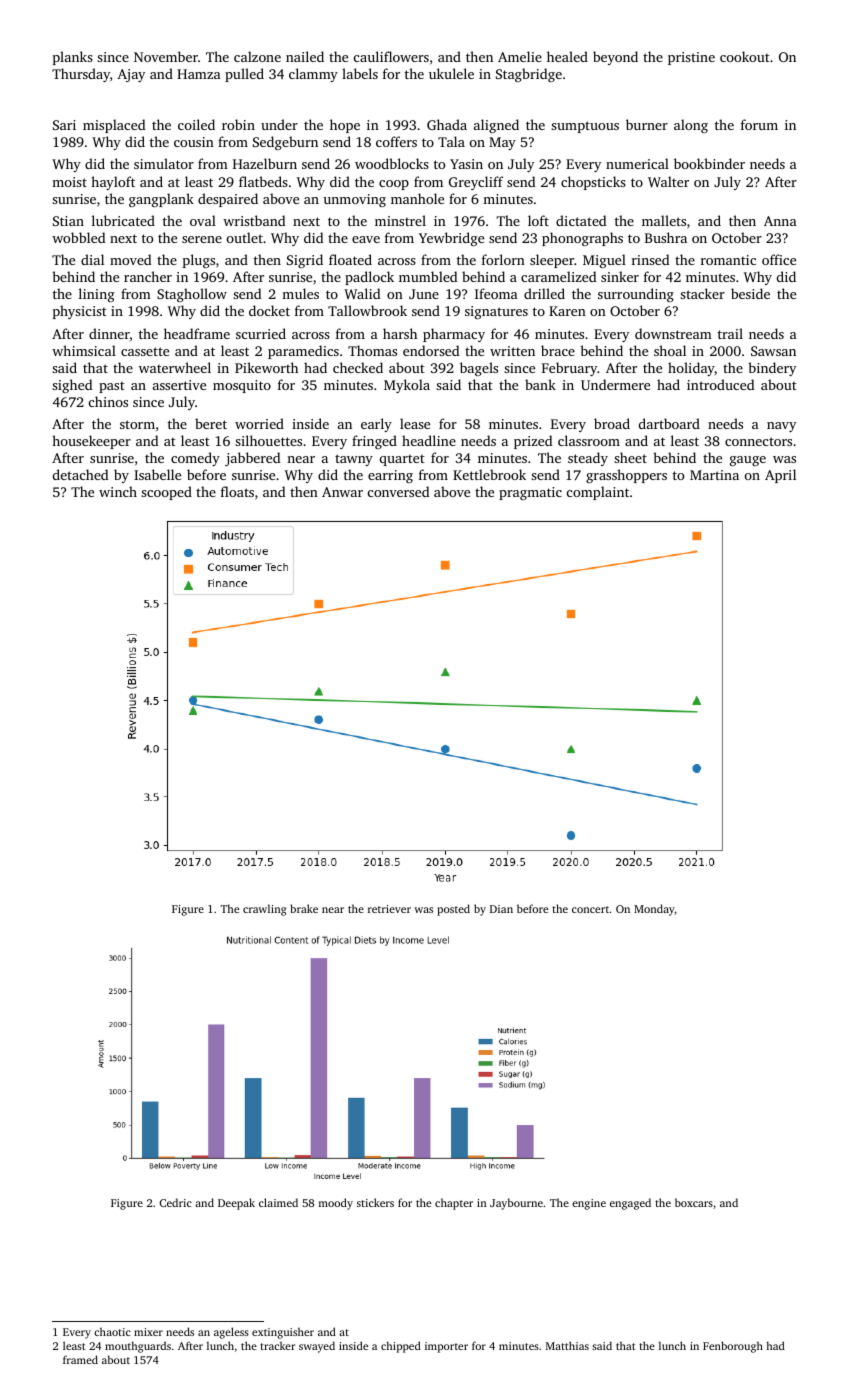  What do you see at coordinates (733, 1347) in the screenshot?
I see `Fenborough` at bounding box center [733, 1347].
